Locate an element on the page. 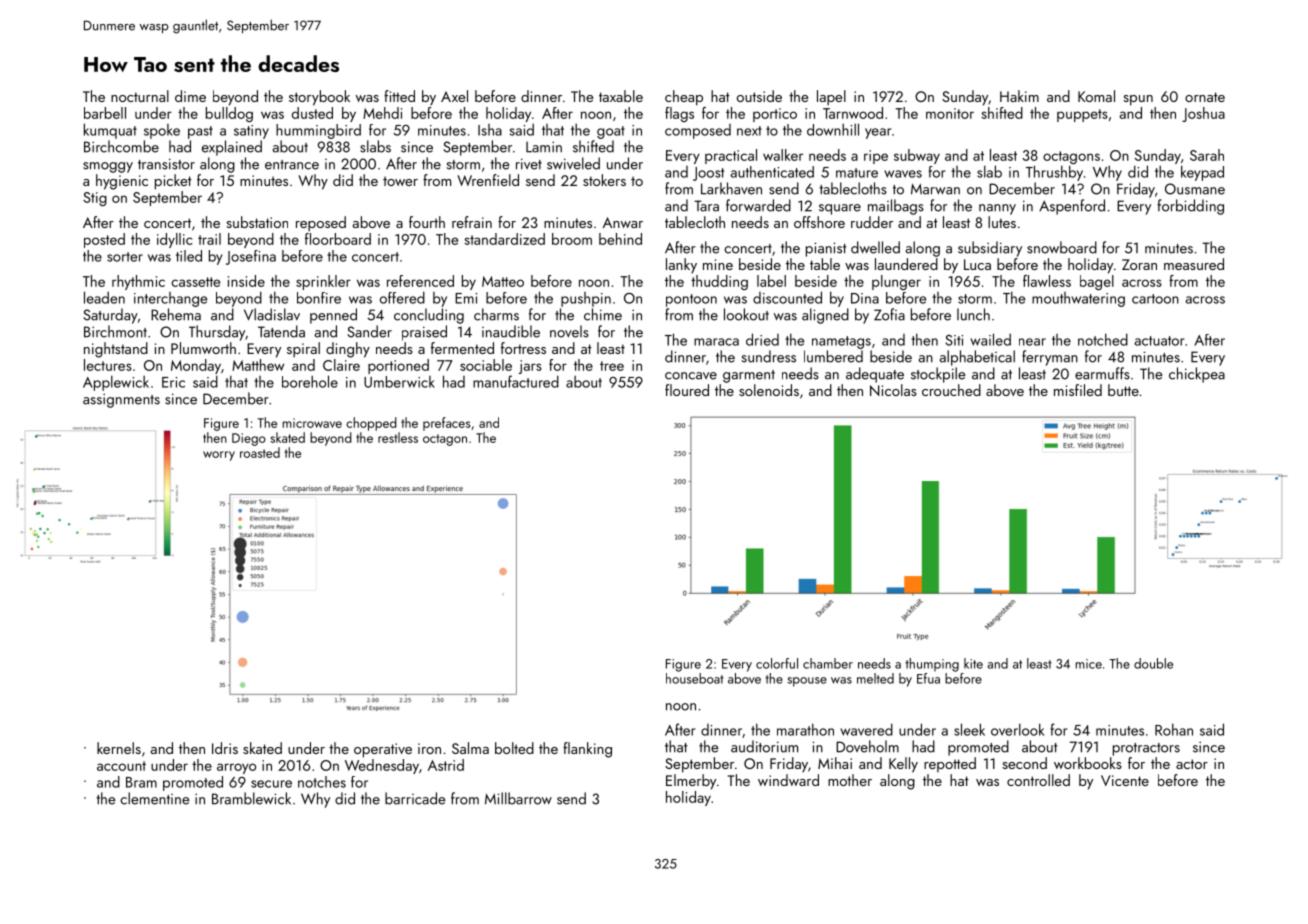 Image resolution: width=1308 pixels, height=924 pixels. clementine is located at coordinates (154, 798).
